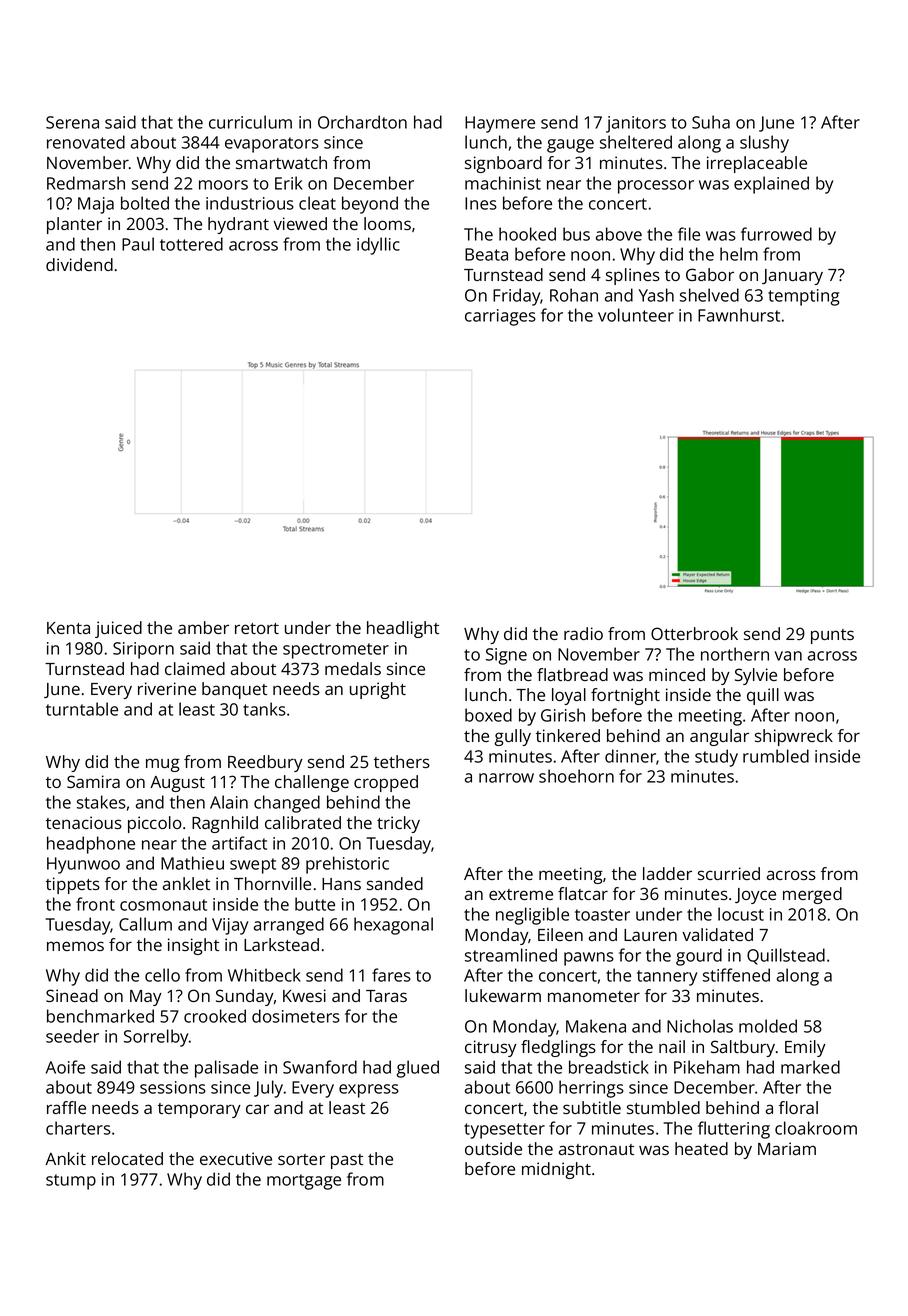 Image resolution: width=908 pixels, height=1316 pixels. Describe the element at coordinates (71, 1182) in the page. I see `stump` at that location.
